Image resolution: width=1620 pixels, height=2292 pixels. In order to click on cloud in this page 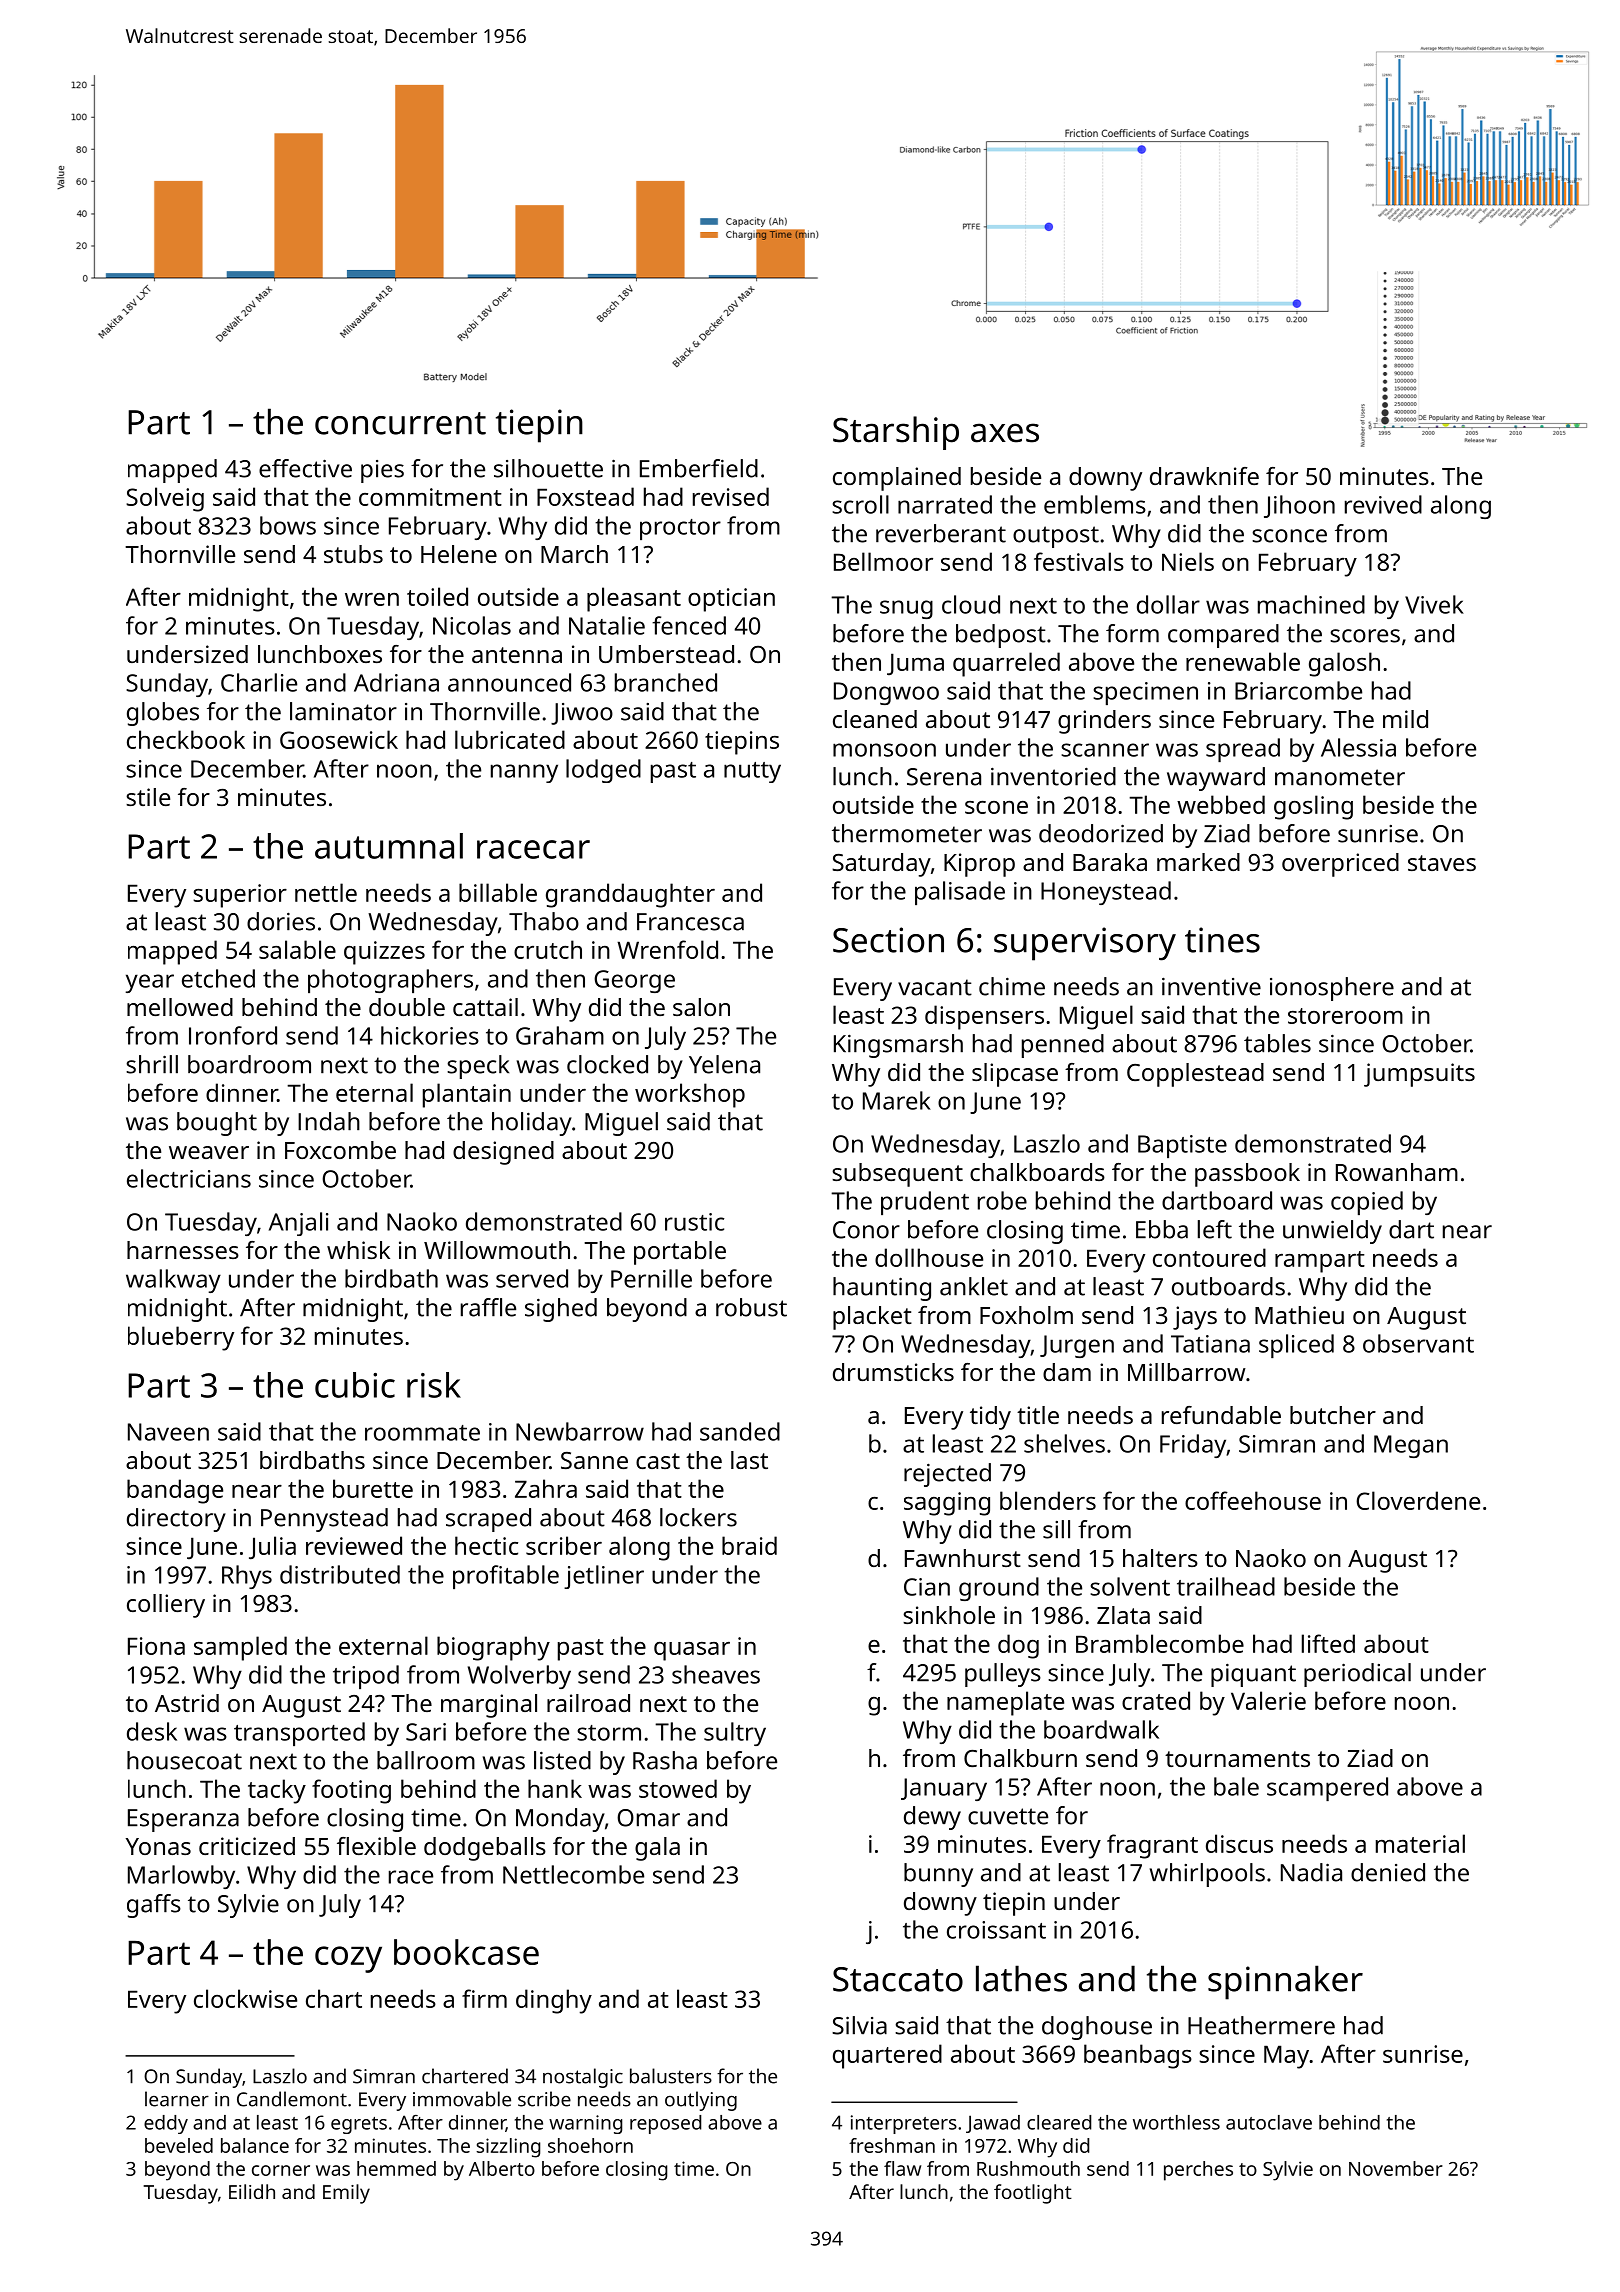, I will do `click(971, 604)`.
